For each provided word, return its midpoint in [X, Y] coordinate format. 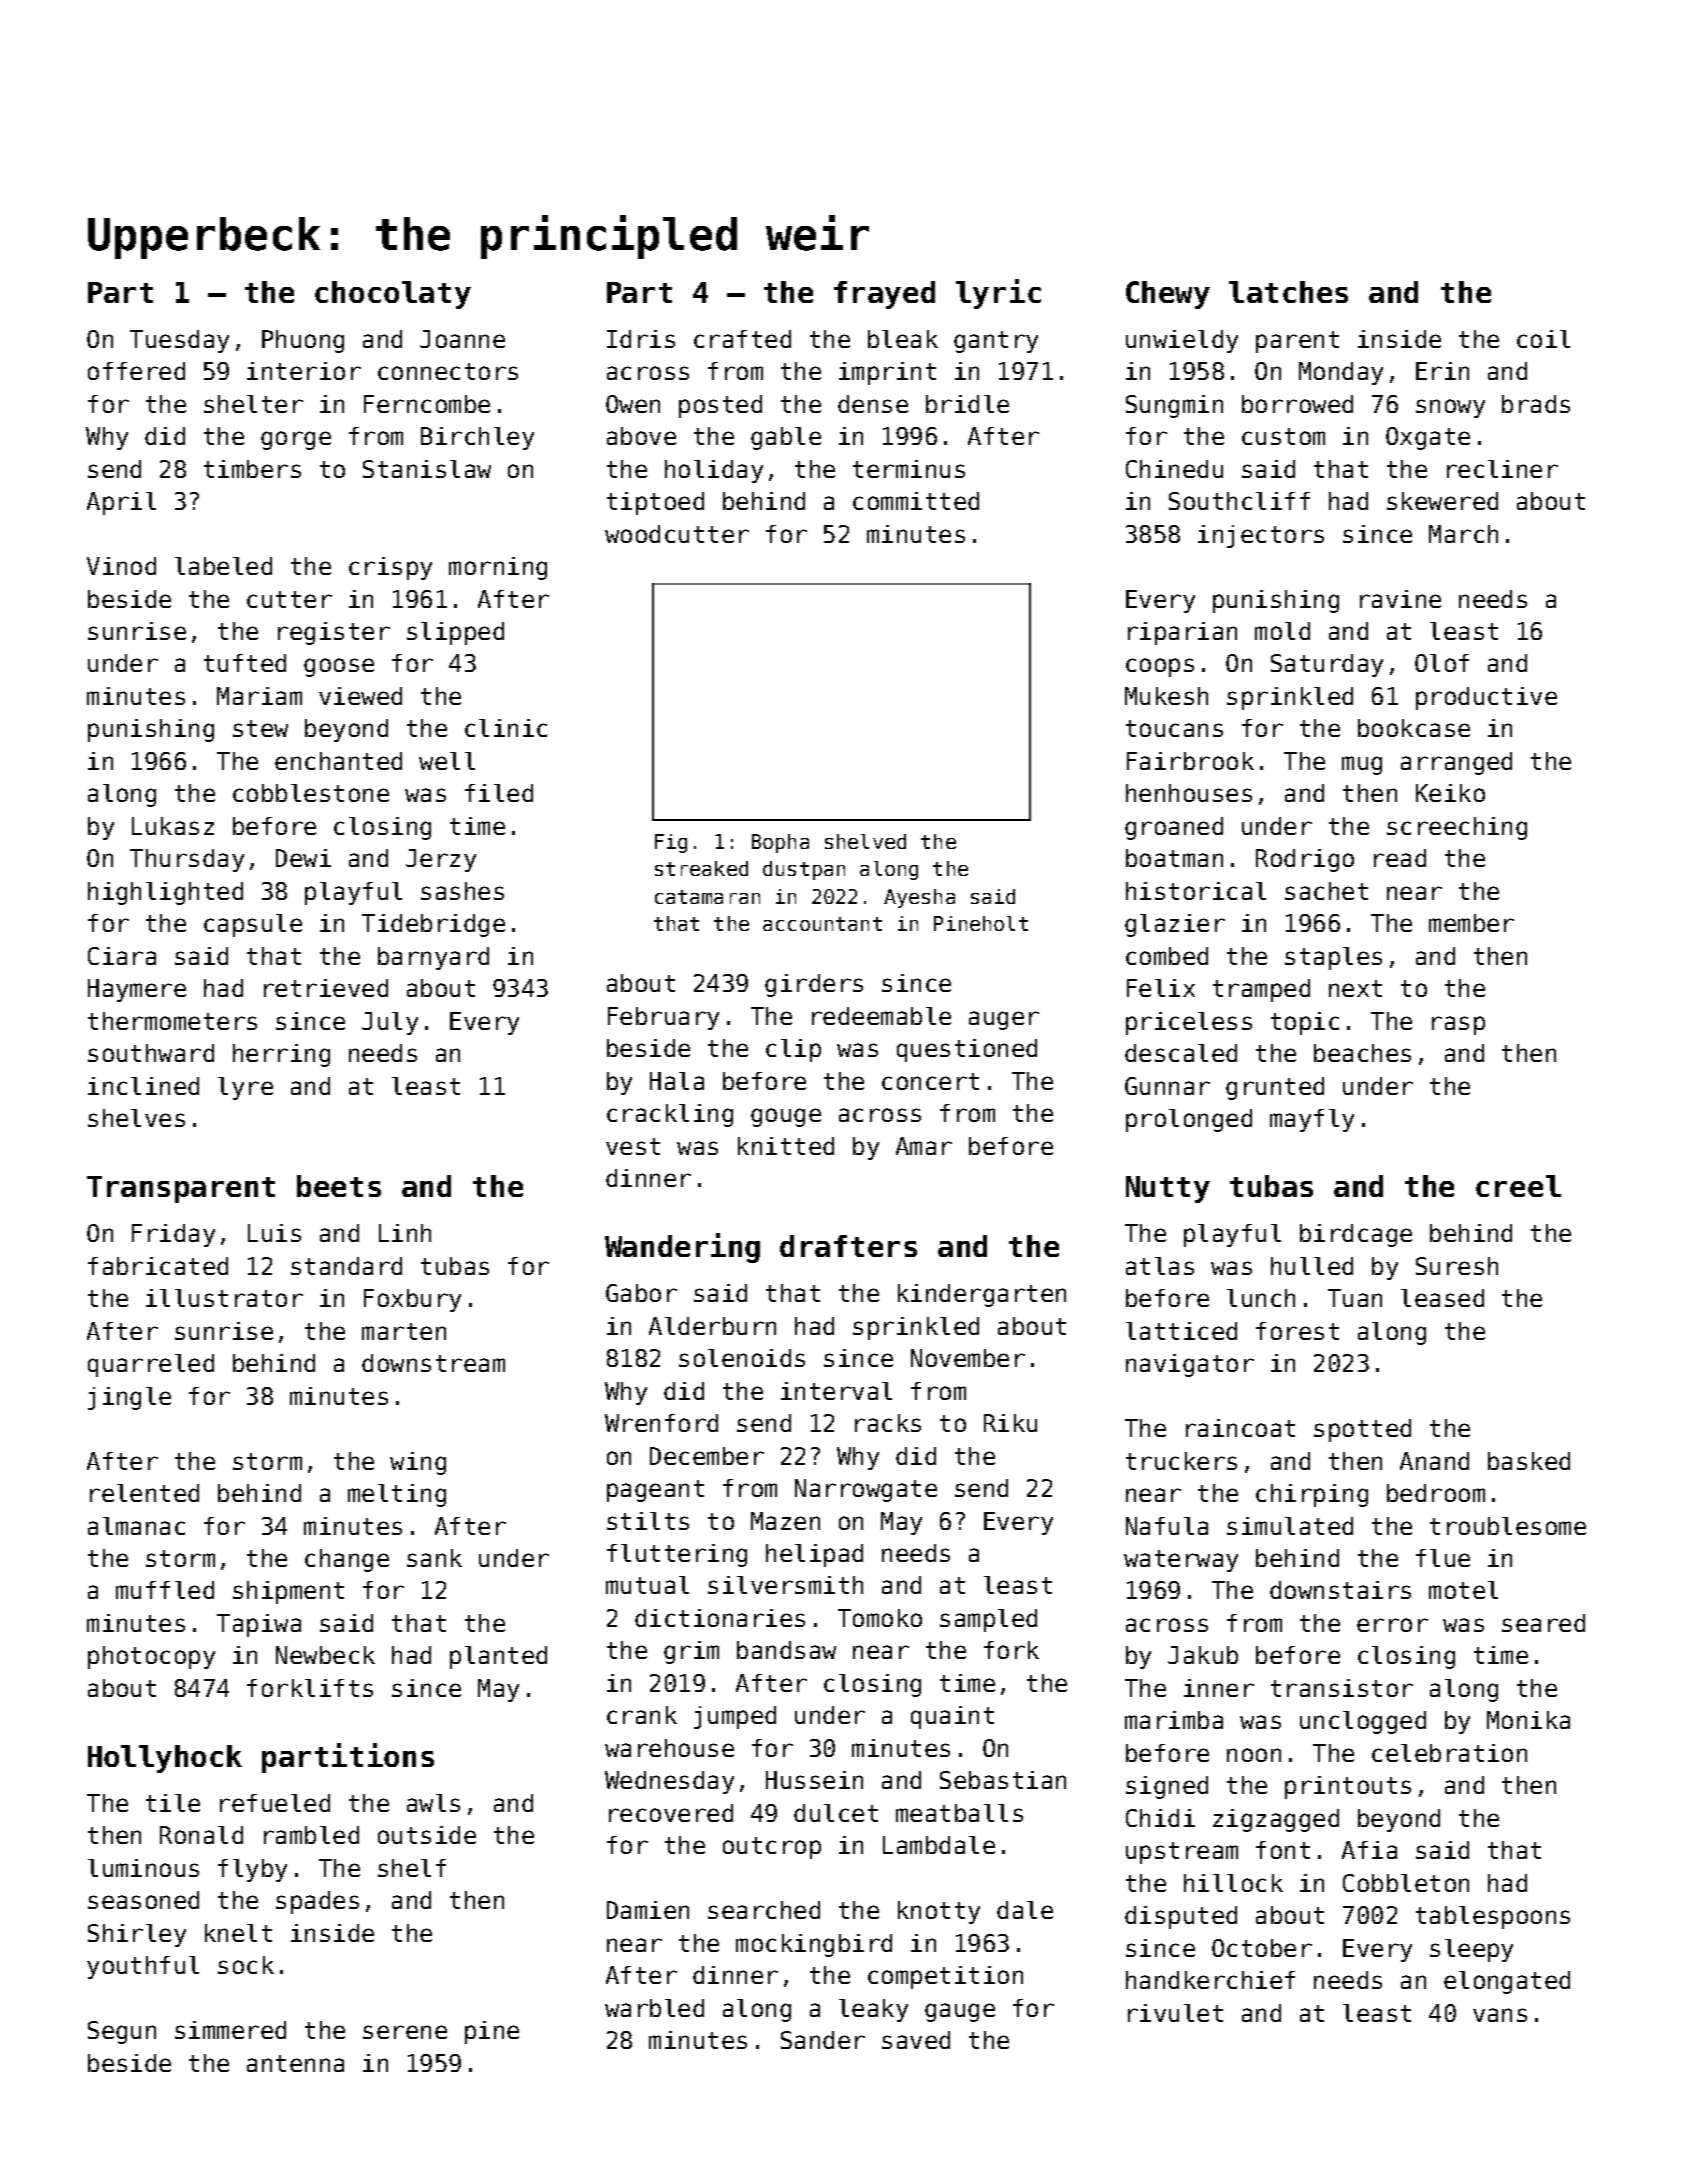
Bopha [780, 843]
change [347, 1560]
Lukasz [173, 826]
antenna [295, 2063]
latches [1288, 292]
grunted [1275, 1088]
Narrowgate [866, 1490]
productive [1486, 698]
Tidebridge [433, 925]
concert [930, 1081]
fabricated [158, 1266]
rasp [1458, 1025]
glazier [1175, 925]
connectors [448, 371]
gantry [996, 342]
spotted [1362, 1430]
